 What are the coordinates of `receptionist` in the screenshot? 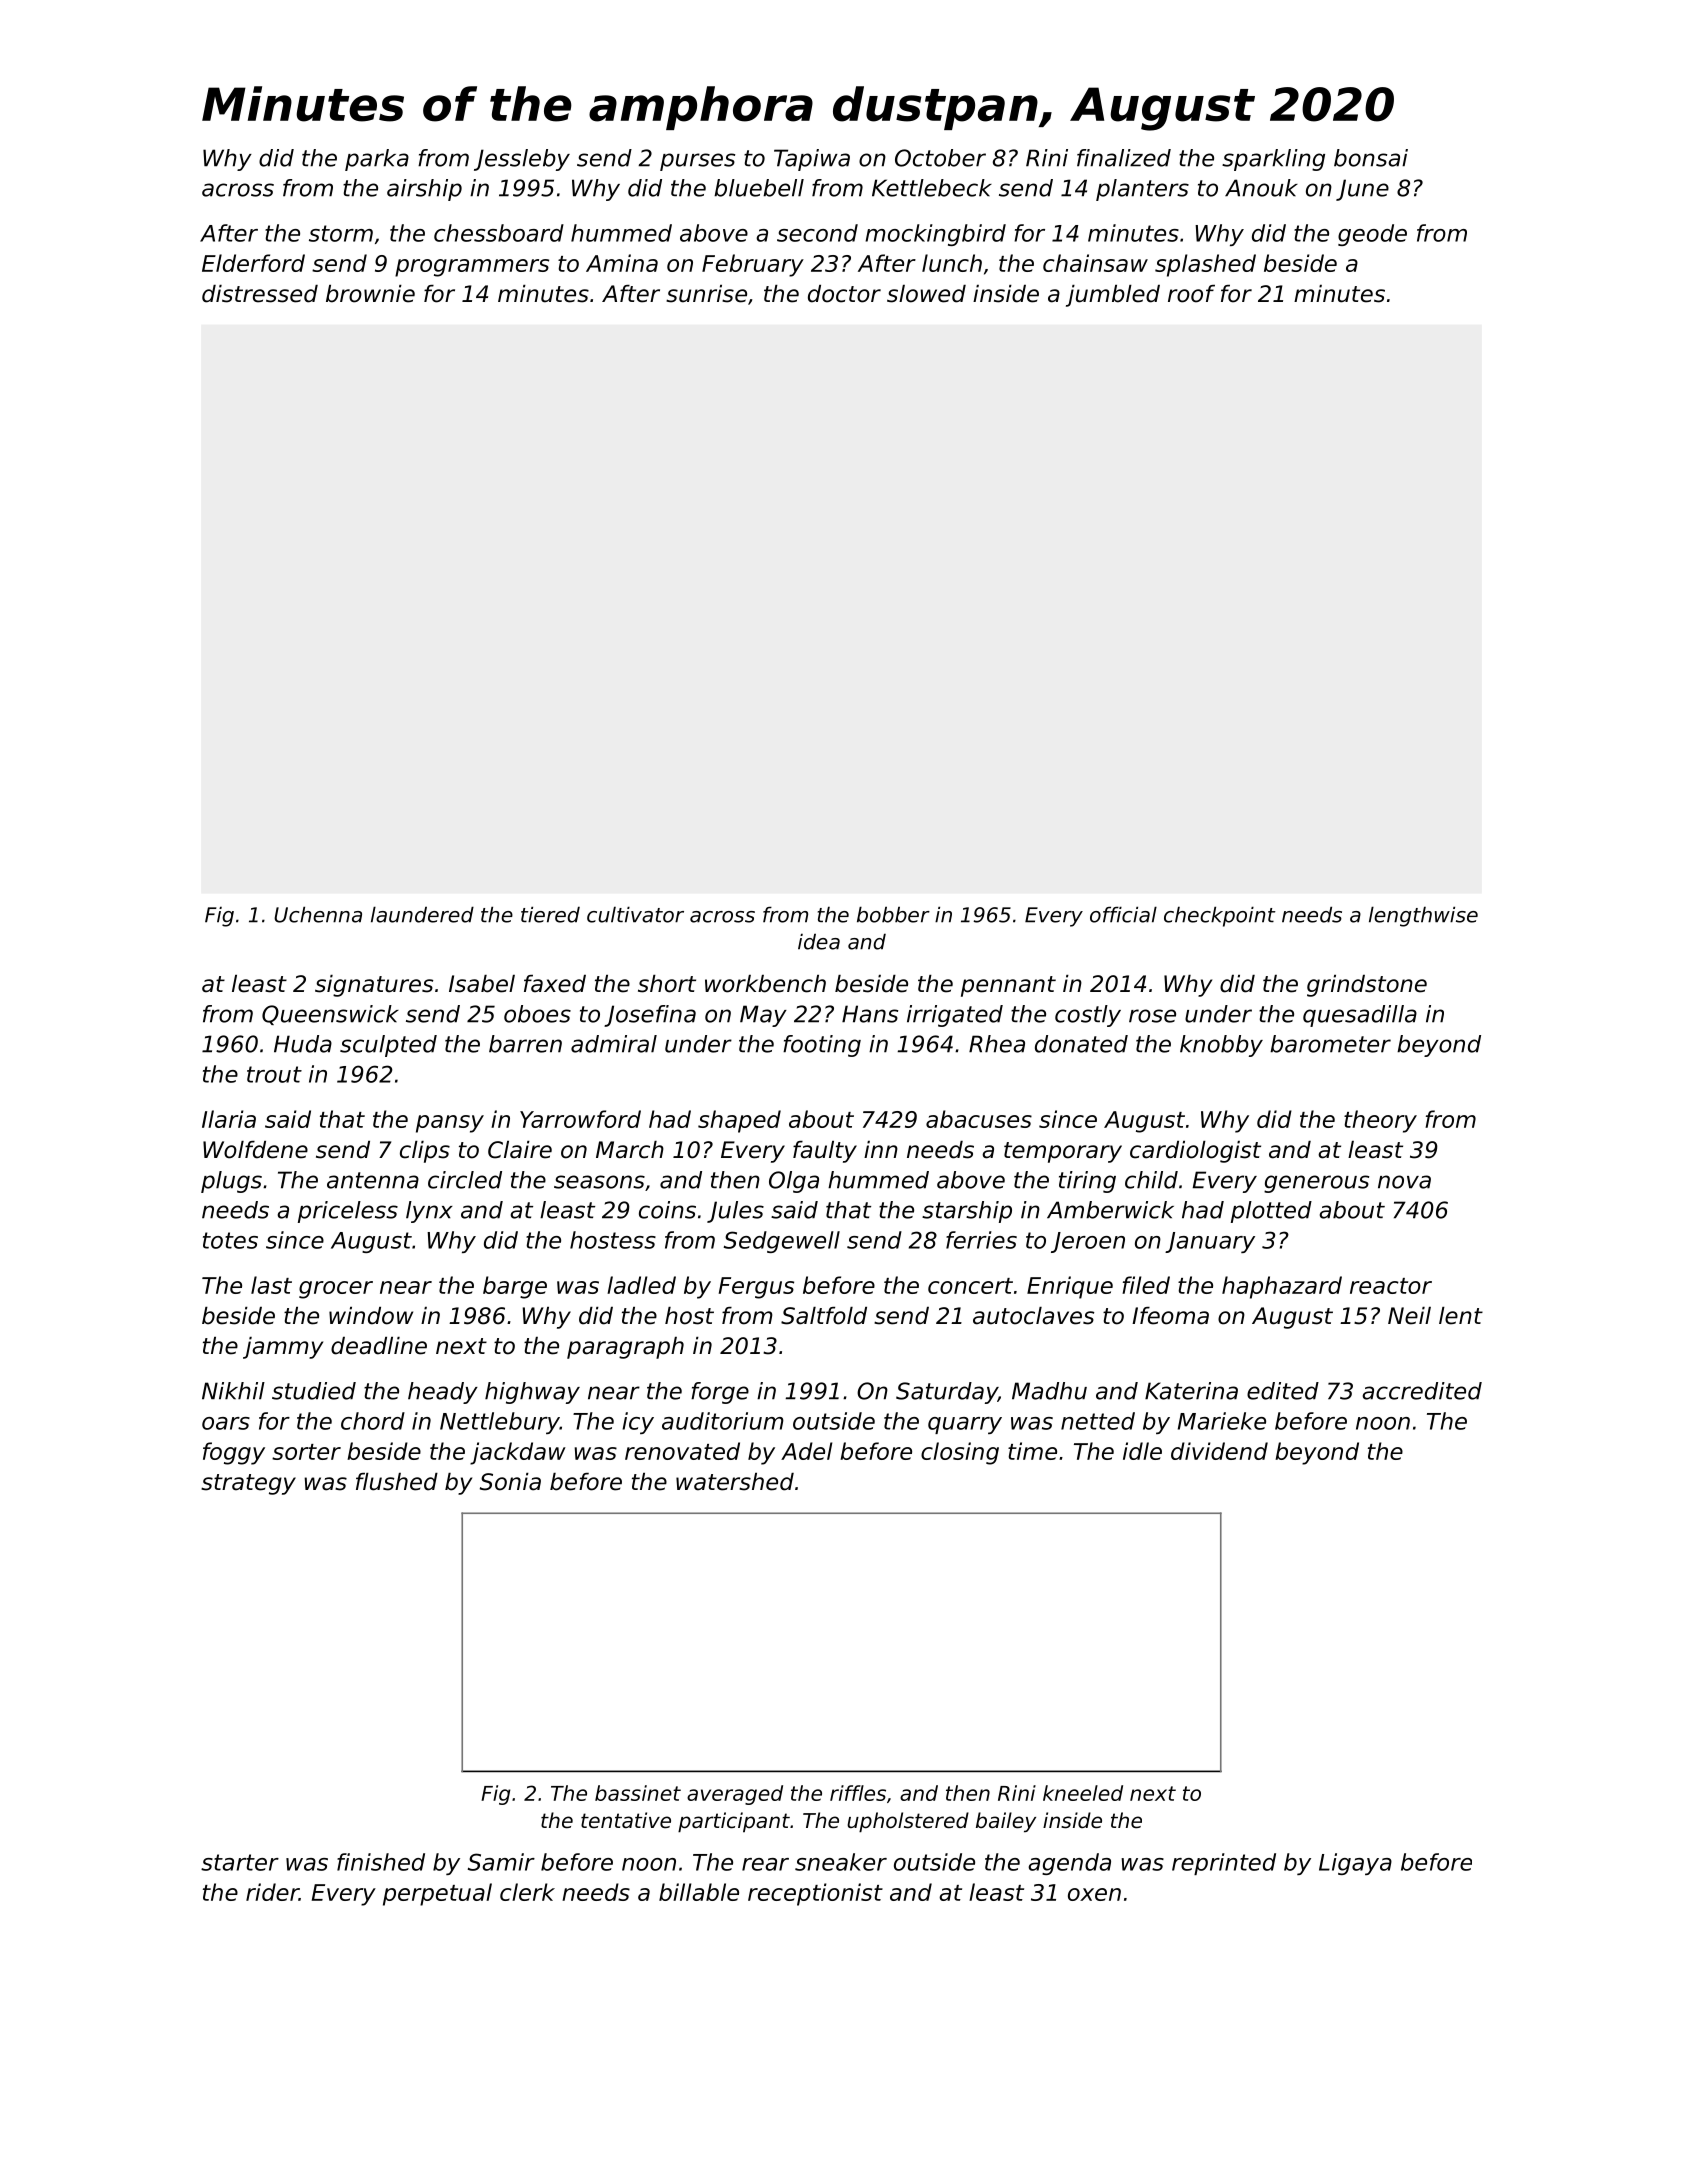 It's located at (815, 1894).
